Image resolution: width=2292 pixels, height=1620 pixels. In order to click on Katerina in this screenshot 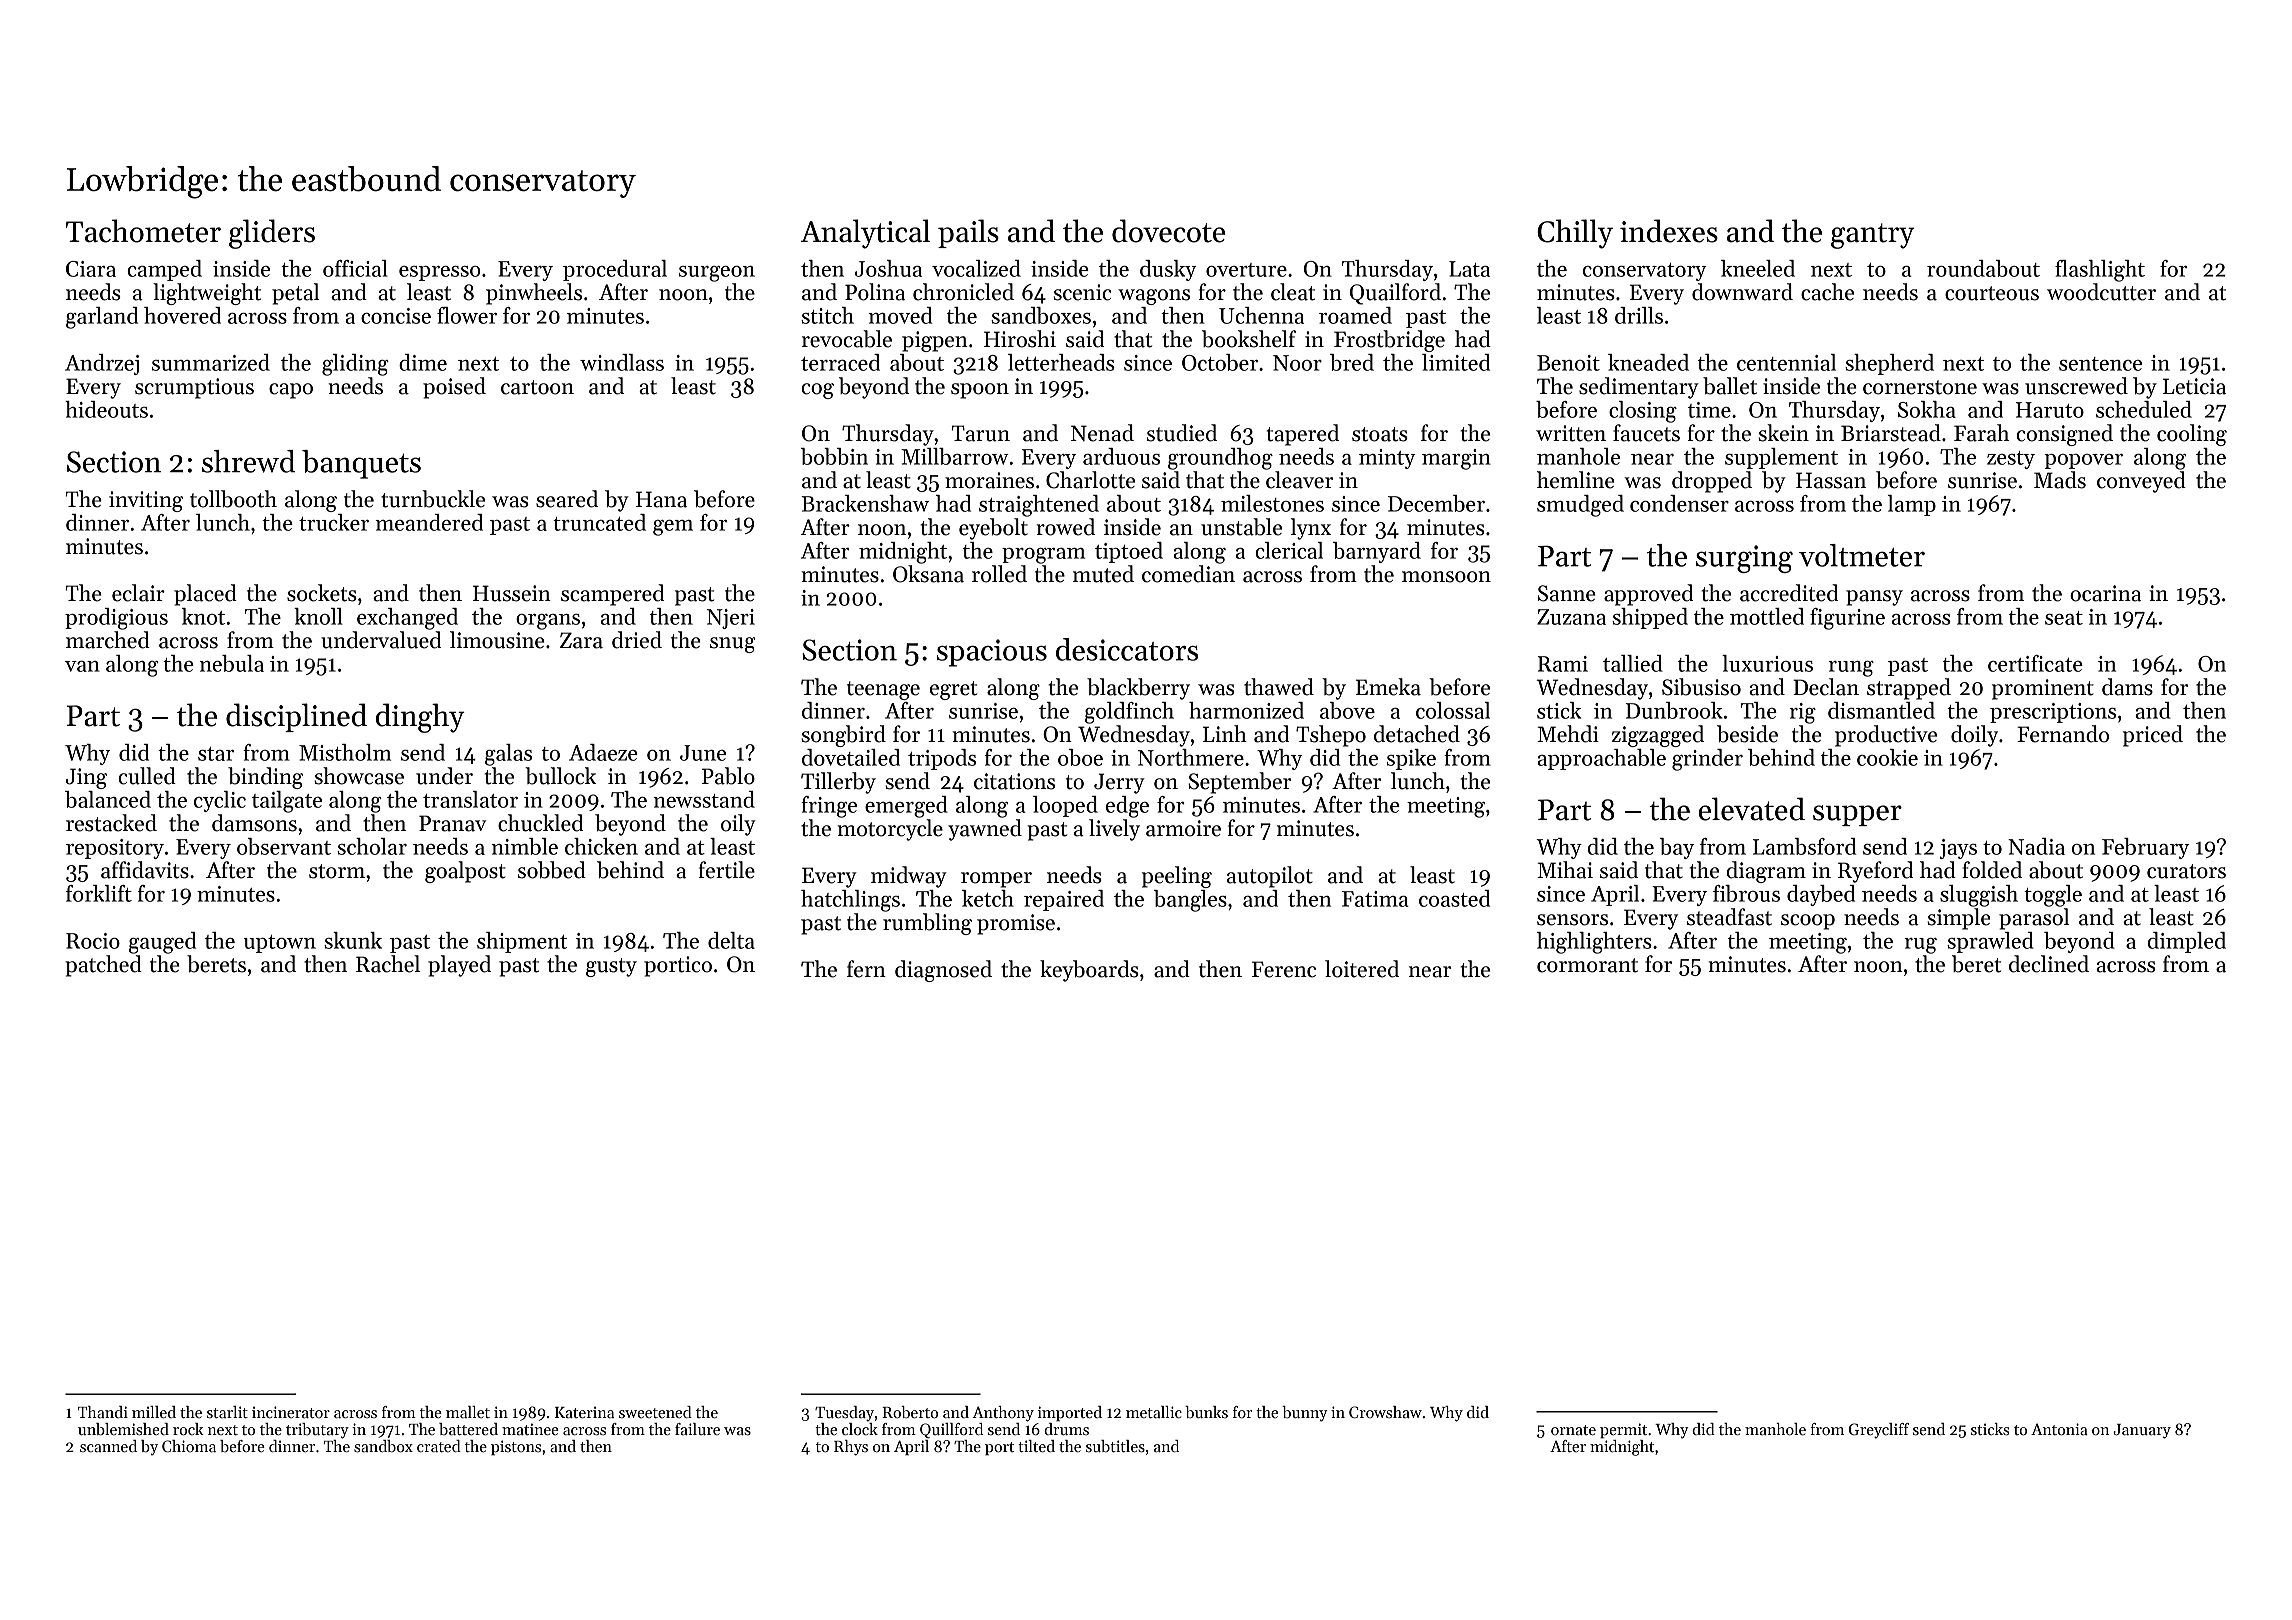, I will do `click(584, 1412)`.
